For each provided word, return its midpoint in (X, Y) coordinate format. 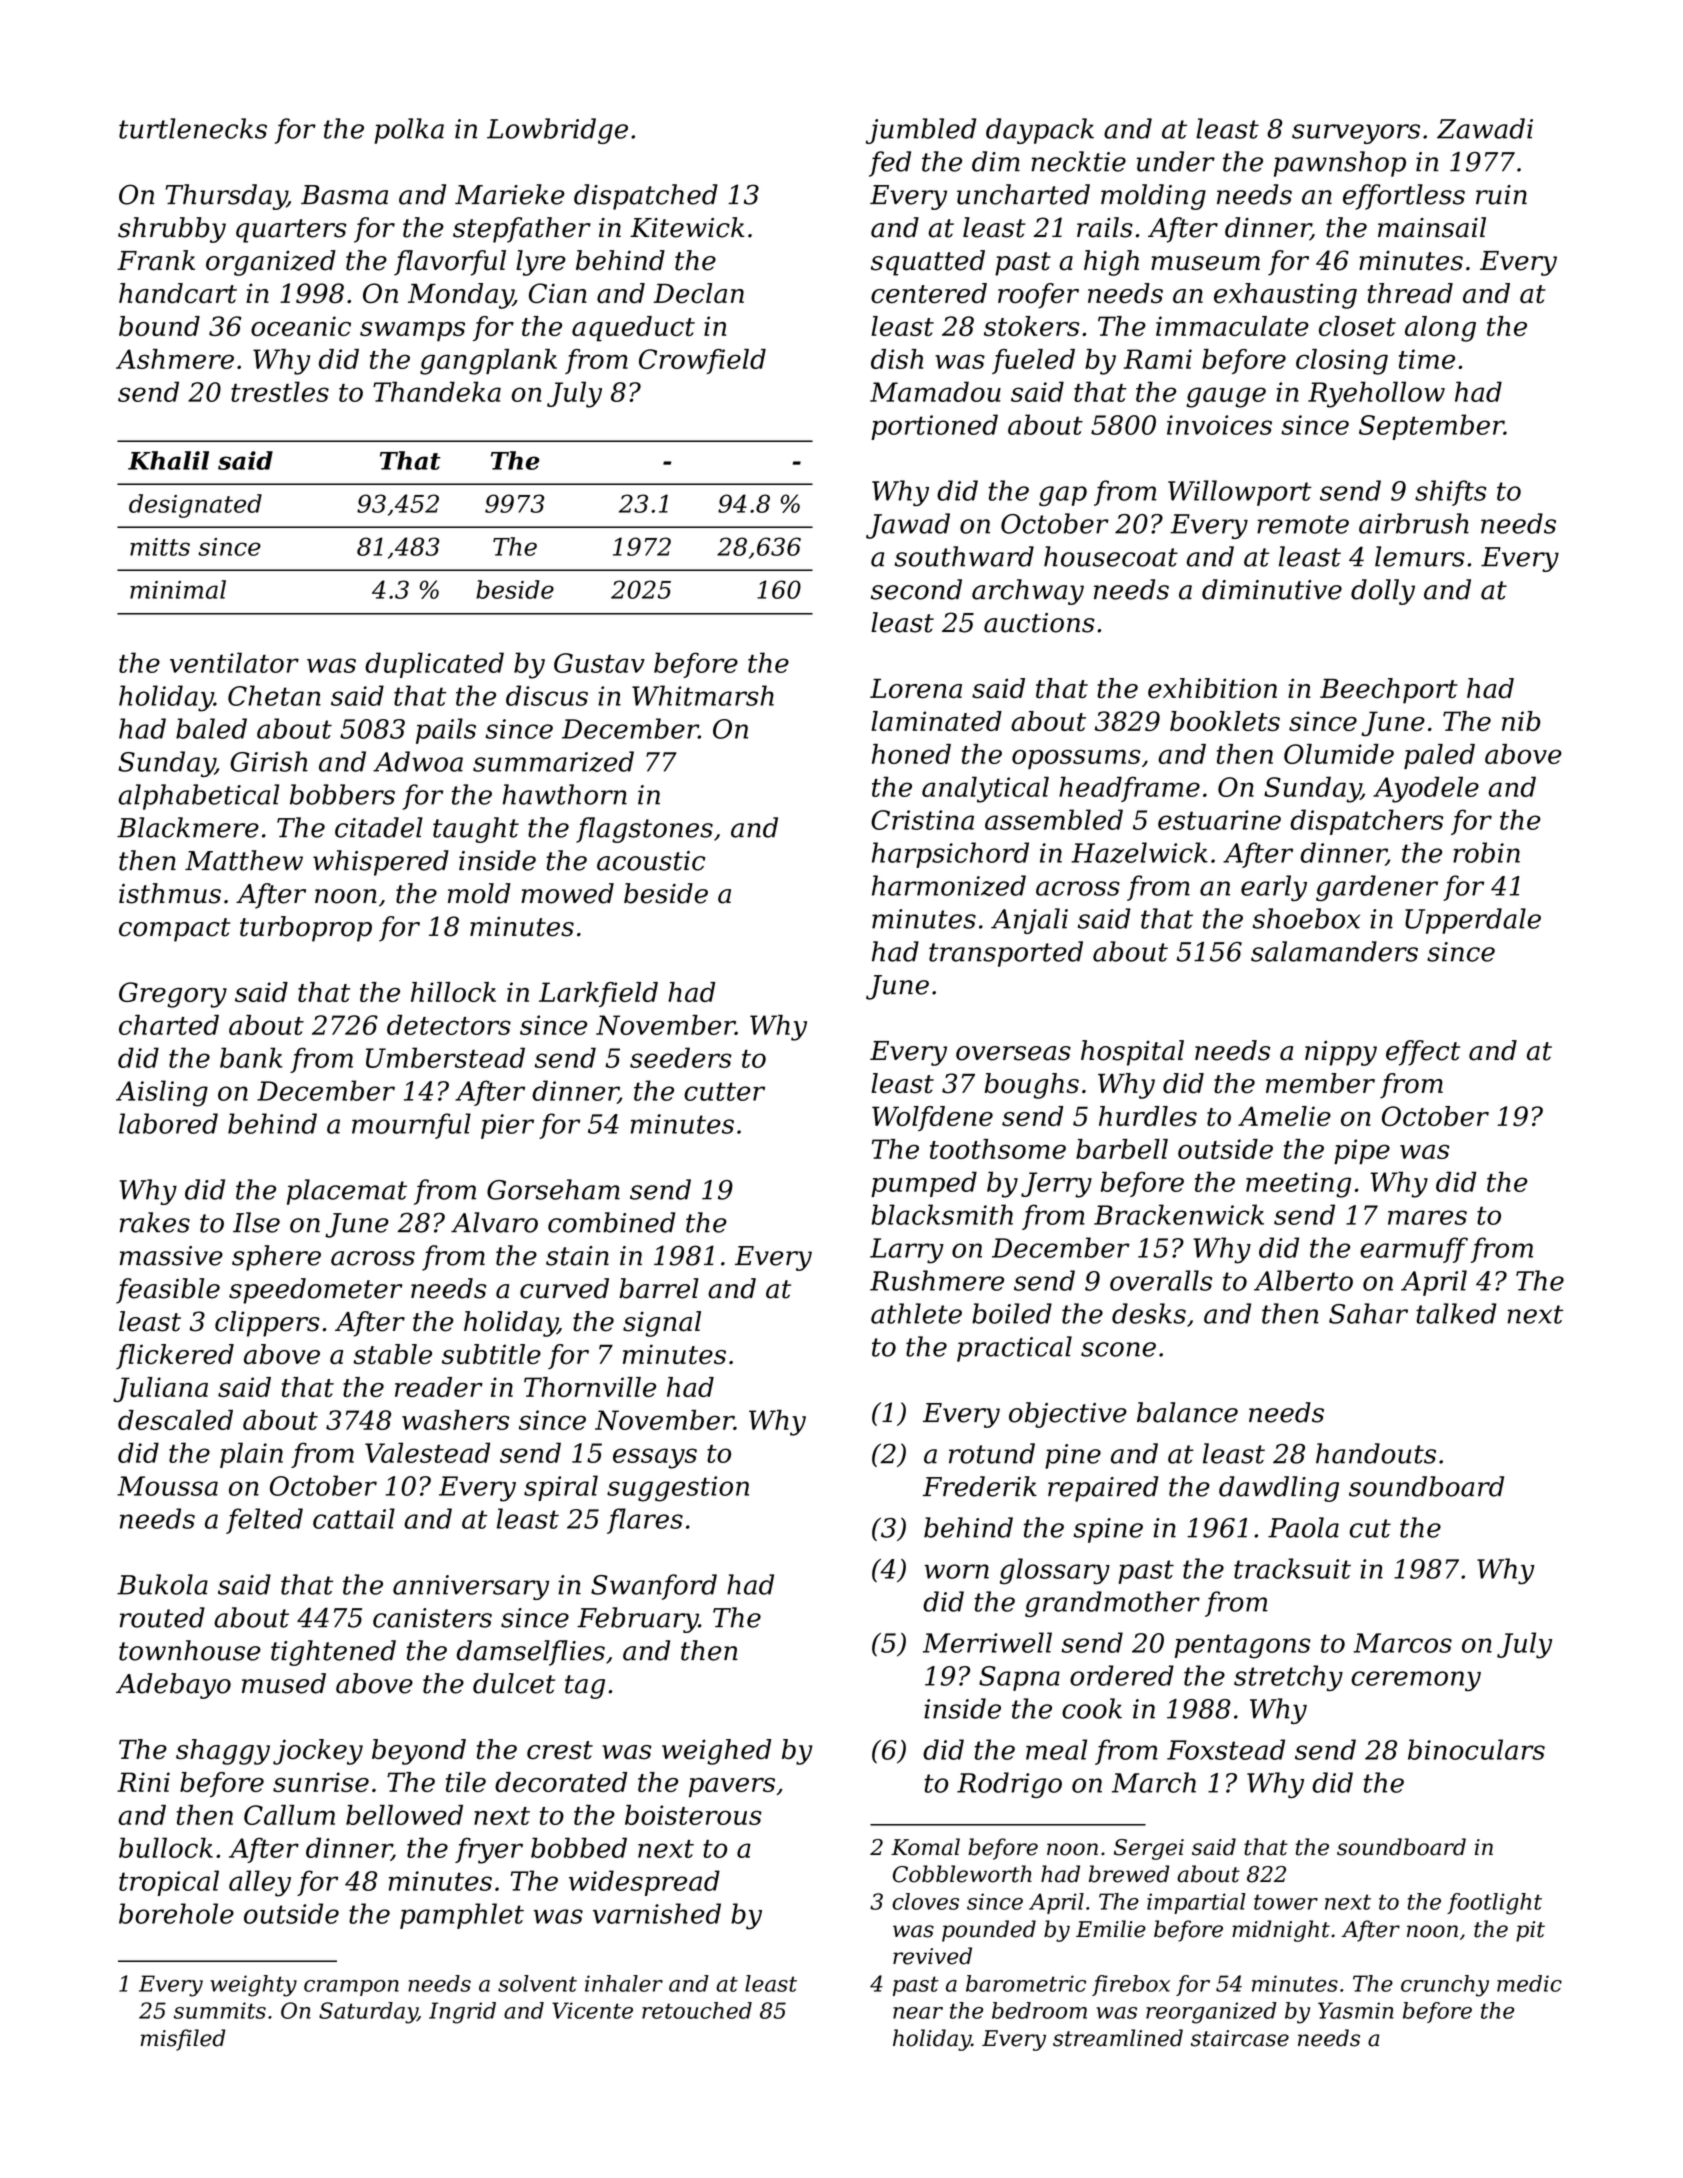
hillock (453, 992)
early (1274, 888)
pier (507, 1126)
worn (956, 1571)
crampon (351, 1988)
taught (476, 830)
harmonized (949, 885)
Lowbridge (557, 131)
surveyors (1356, 134)
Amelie (1284, 1116)
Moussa (167, 1486)
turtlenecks (193, 128)
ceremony (1416, 1681)
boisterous (693, 1815)
